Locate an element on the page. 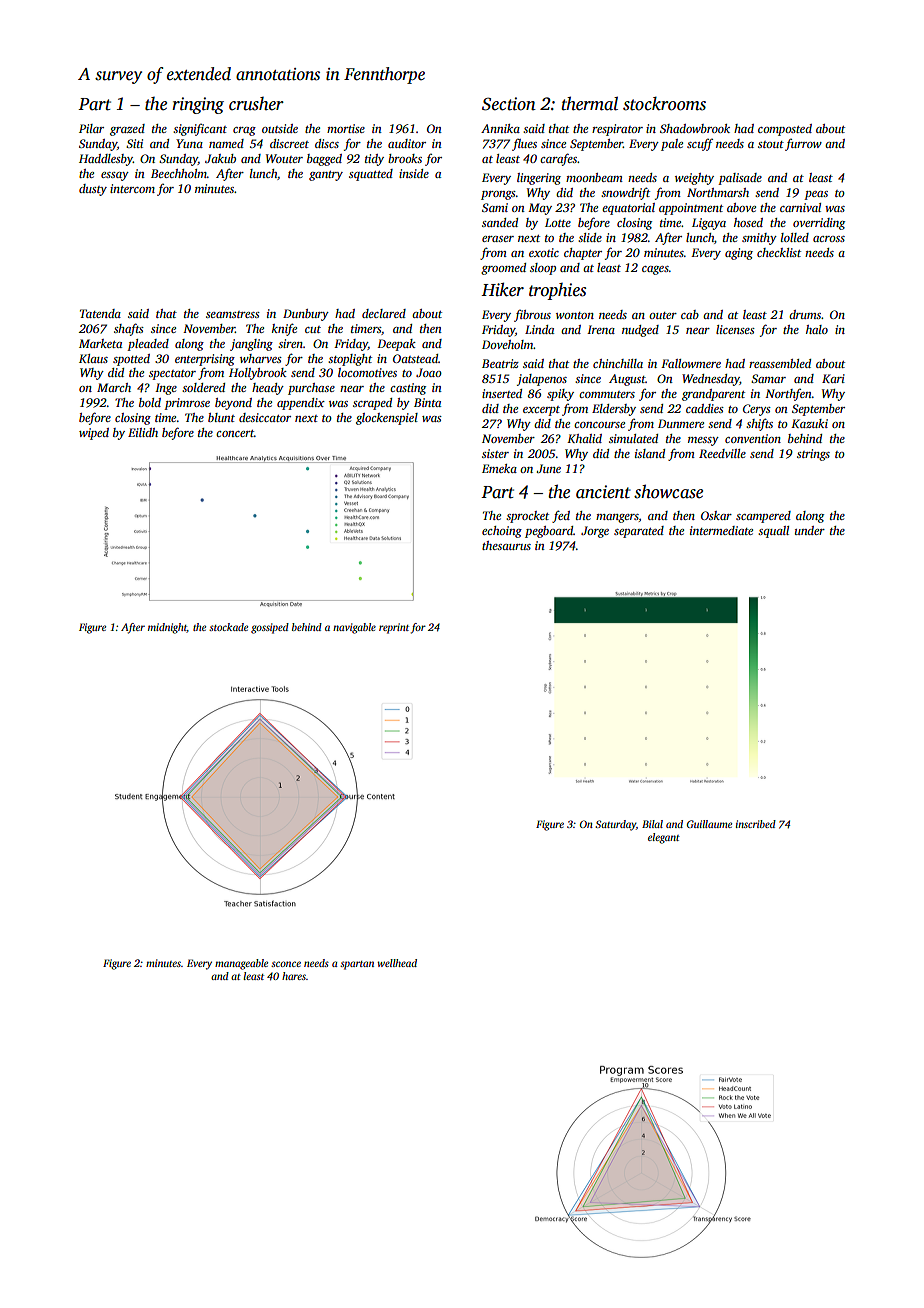  Section is located at coordinates (509, 104).
